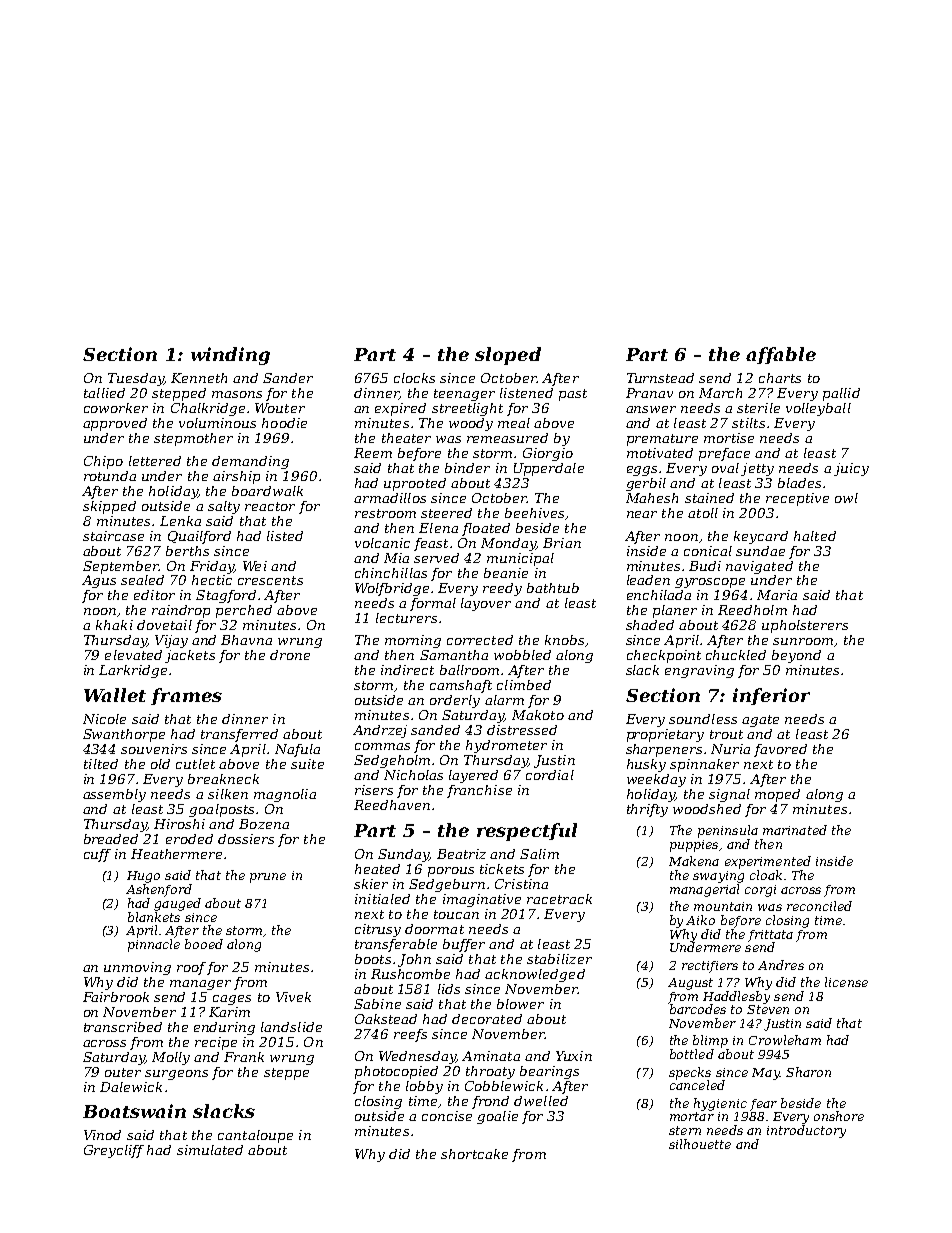 The image size is (952, 1233). Describe the element at coordinates (482, 900) in the document. I see `imaginative` at that location.
